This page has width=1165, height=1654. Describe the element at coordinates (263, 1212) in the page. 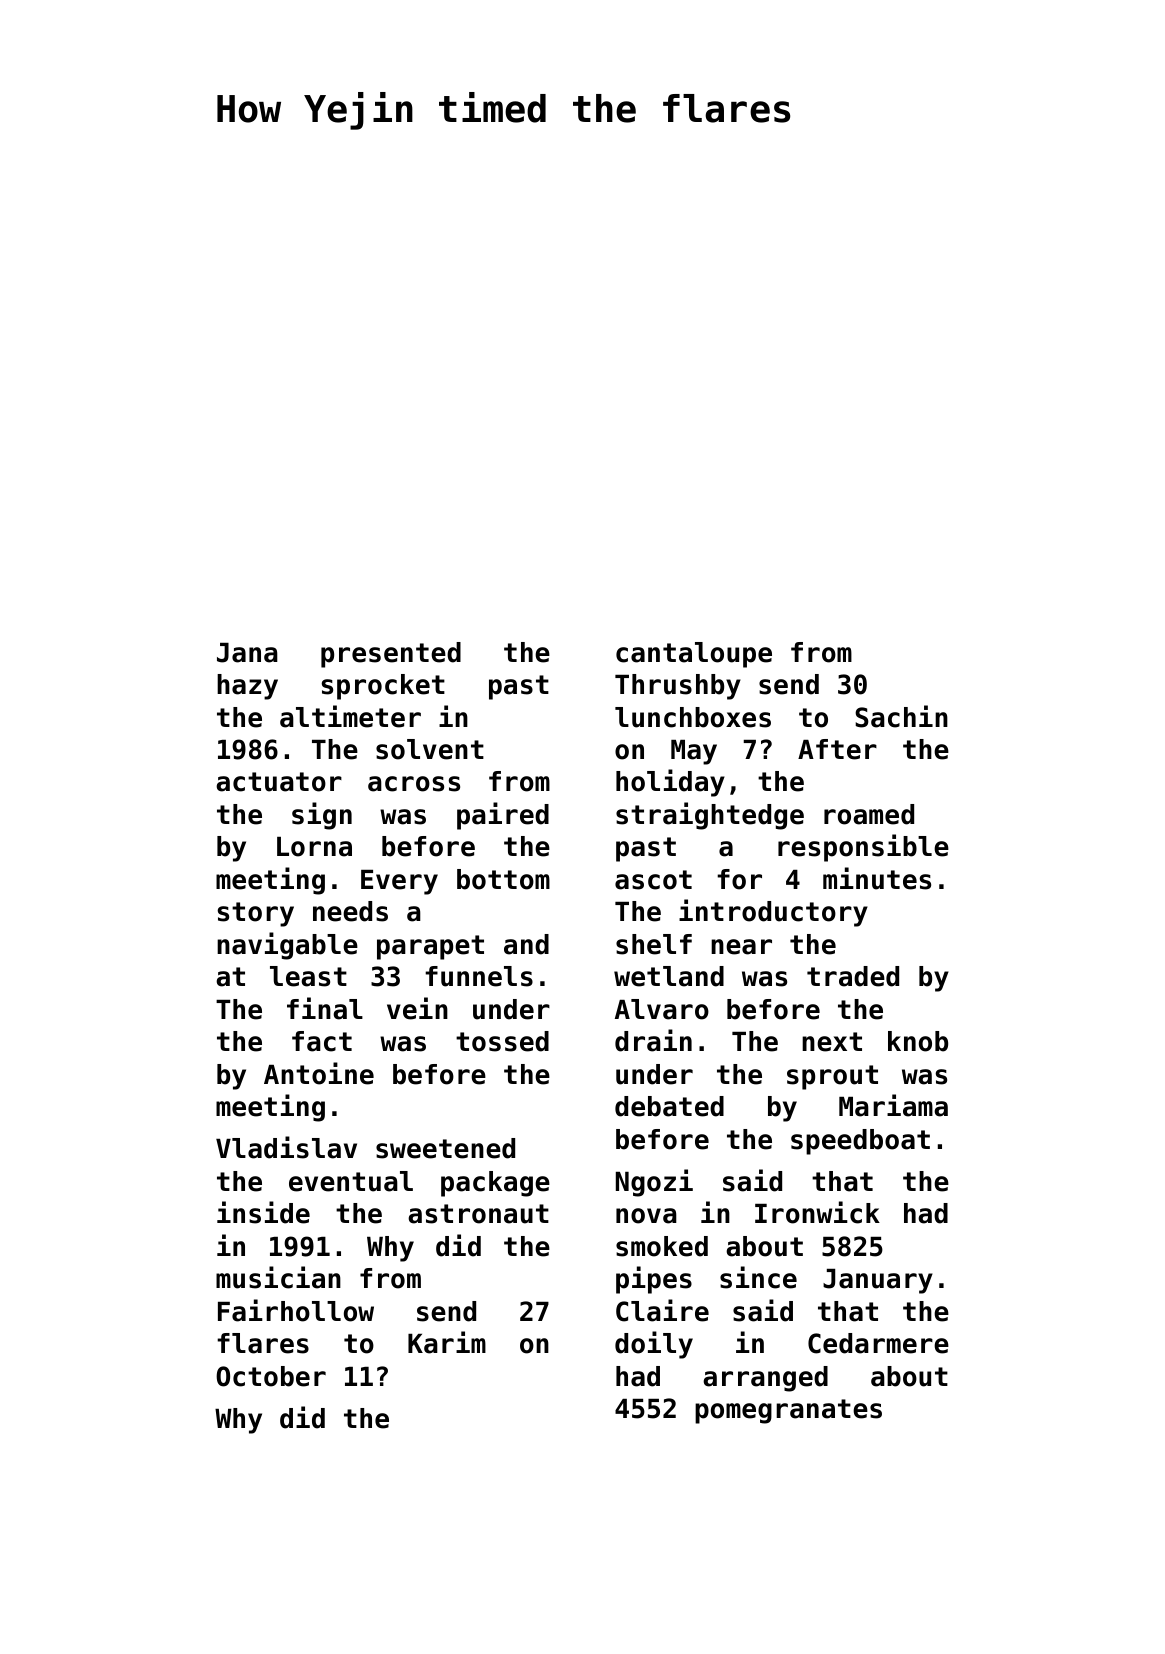

I see `inside` at that location.
